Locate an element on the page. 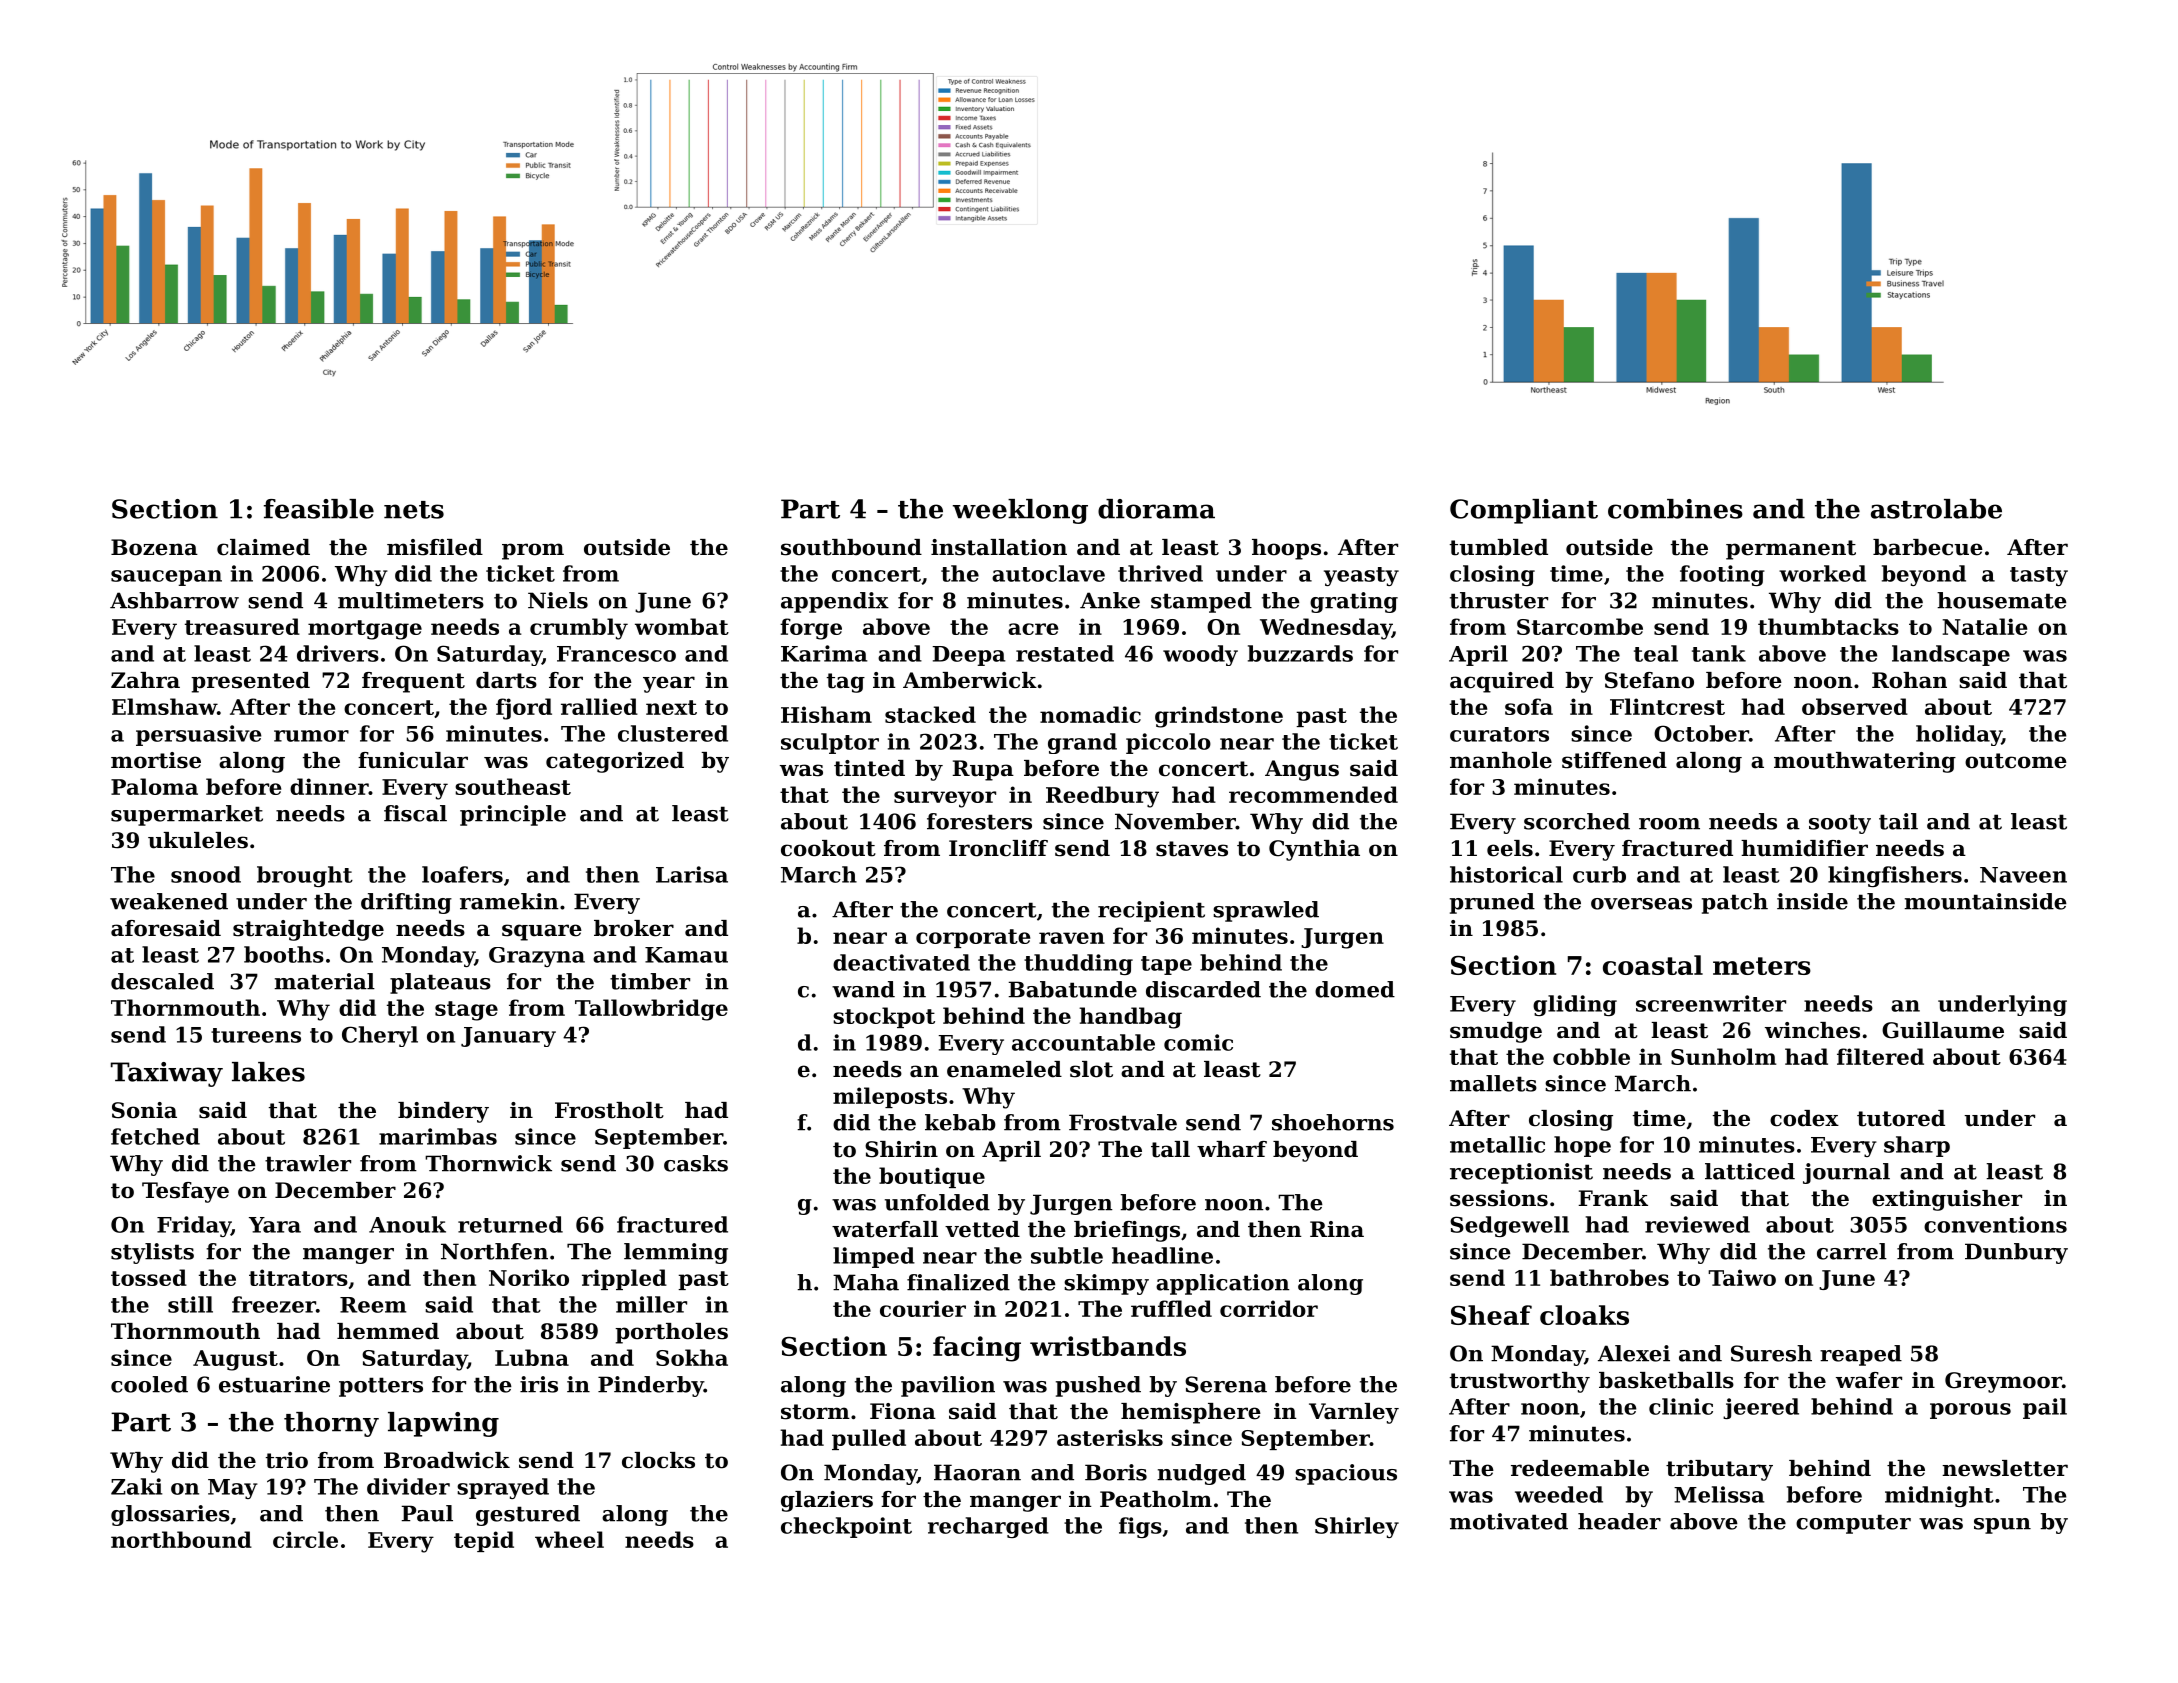  diorama is located at coordinates (1156, 509).
